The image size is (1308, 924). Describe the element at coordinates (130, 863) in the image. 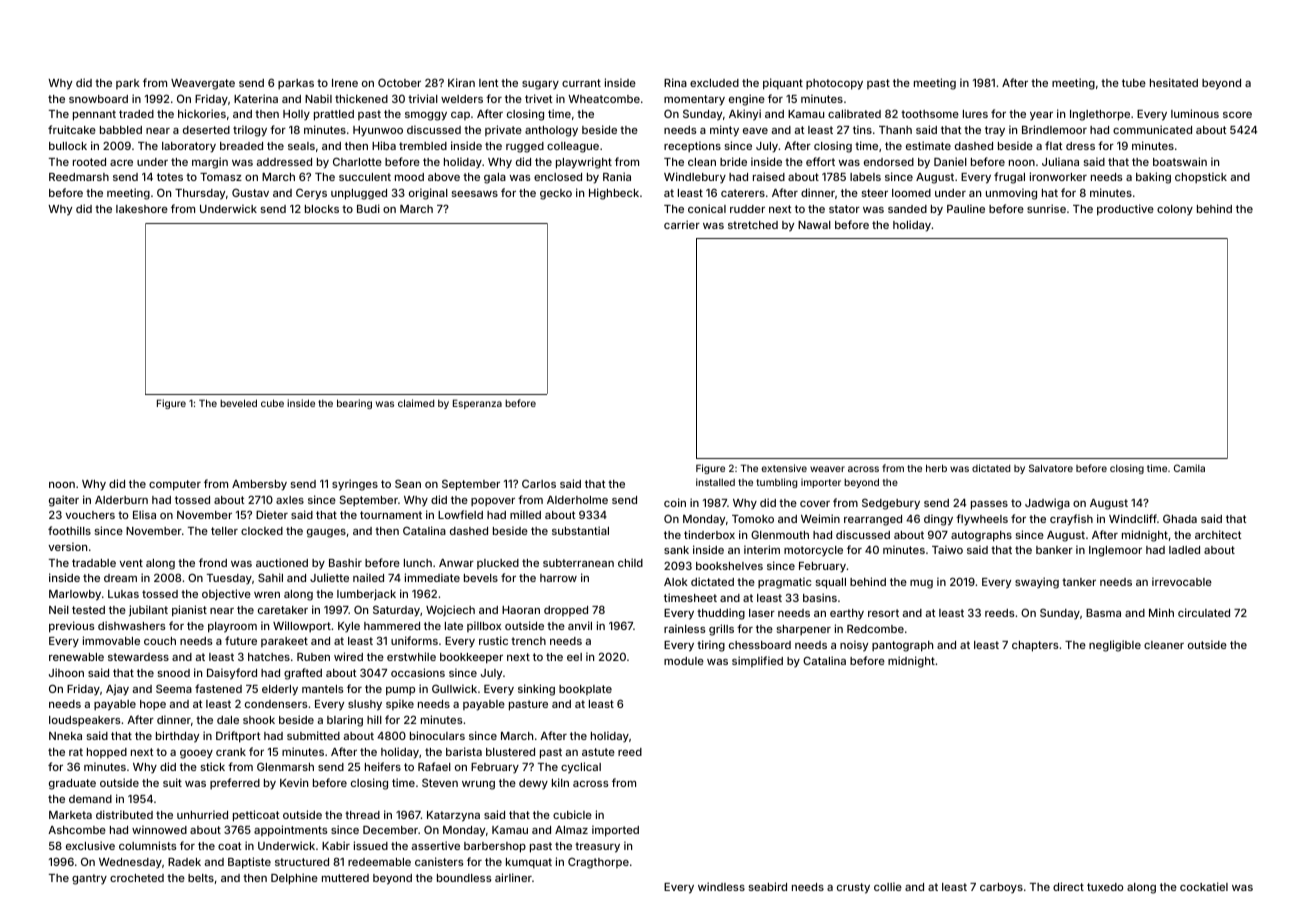

I see `Wednesday` at that location.
